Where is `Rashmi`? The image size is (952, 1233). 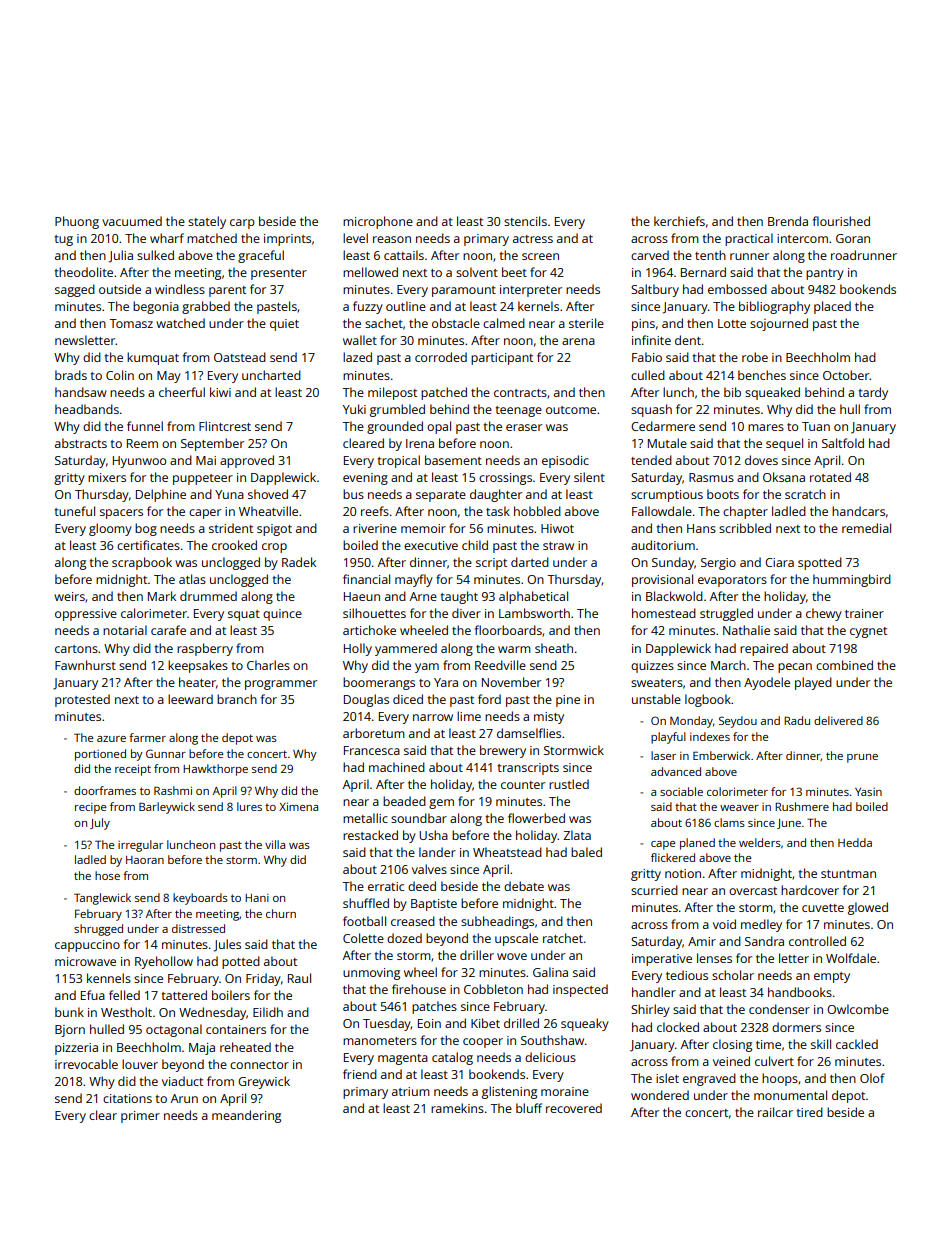 Rashmi is located at coordinates (173, 790).
